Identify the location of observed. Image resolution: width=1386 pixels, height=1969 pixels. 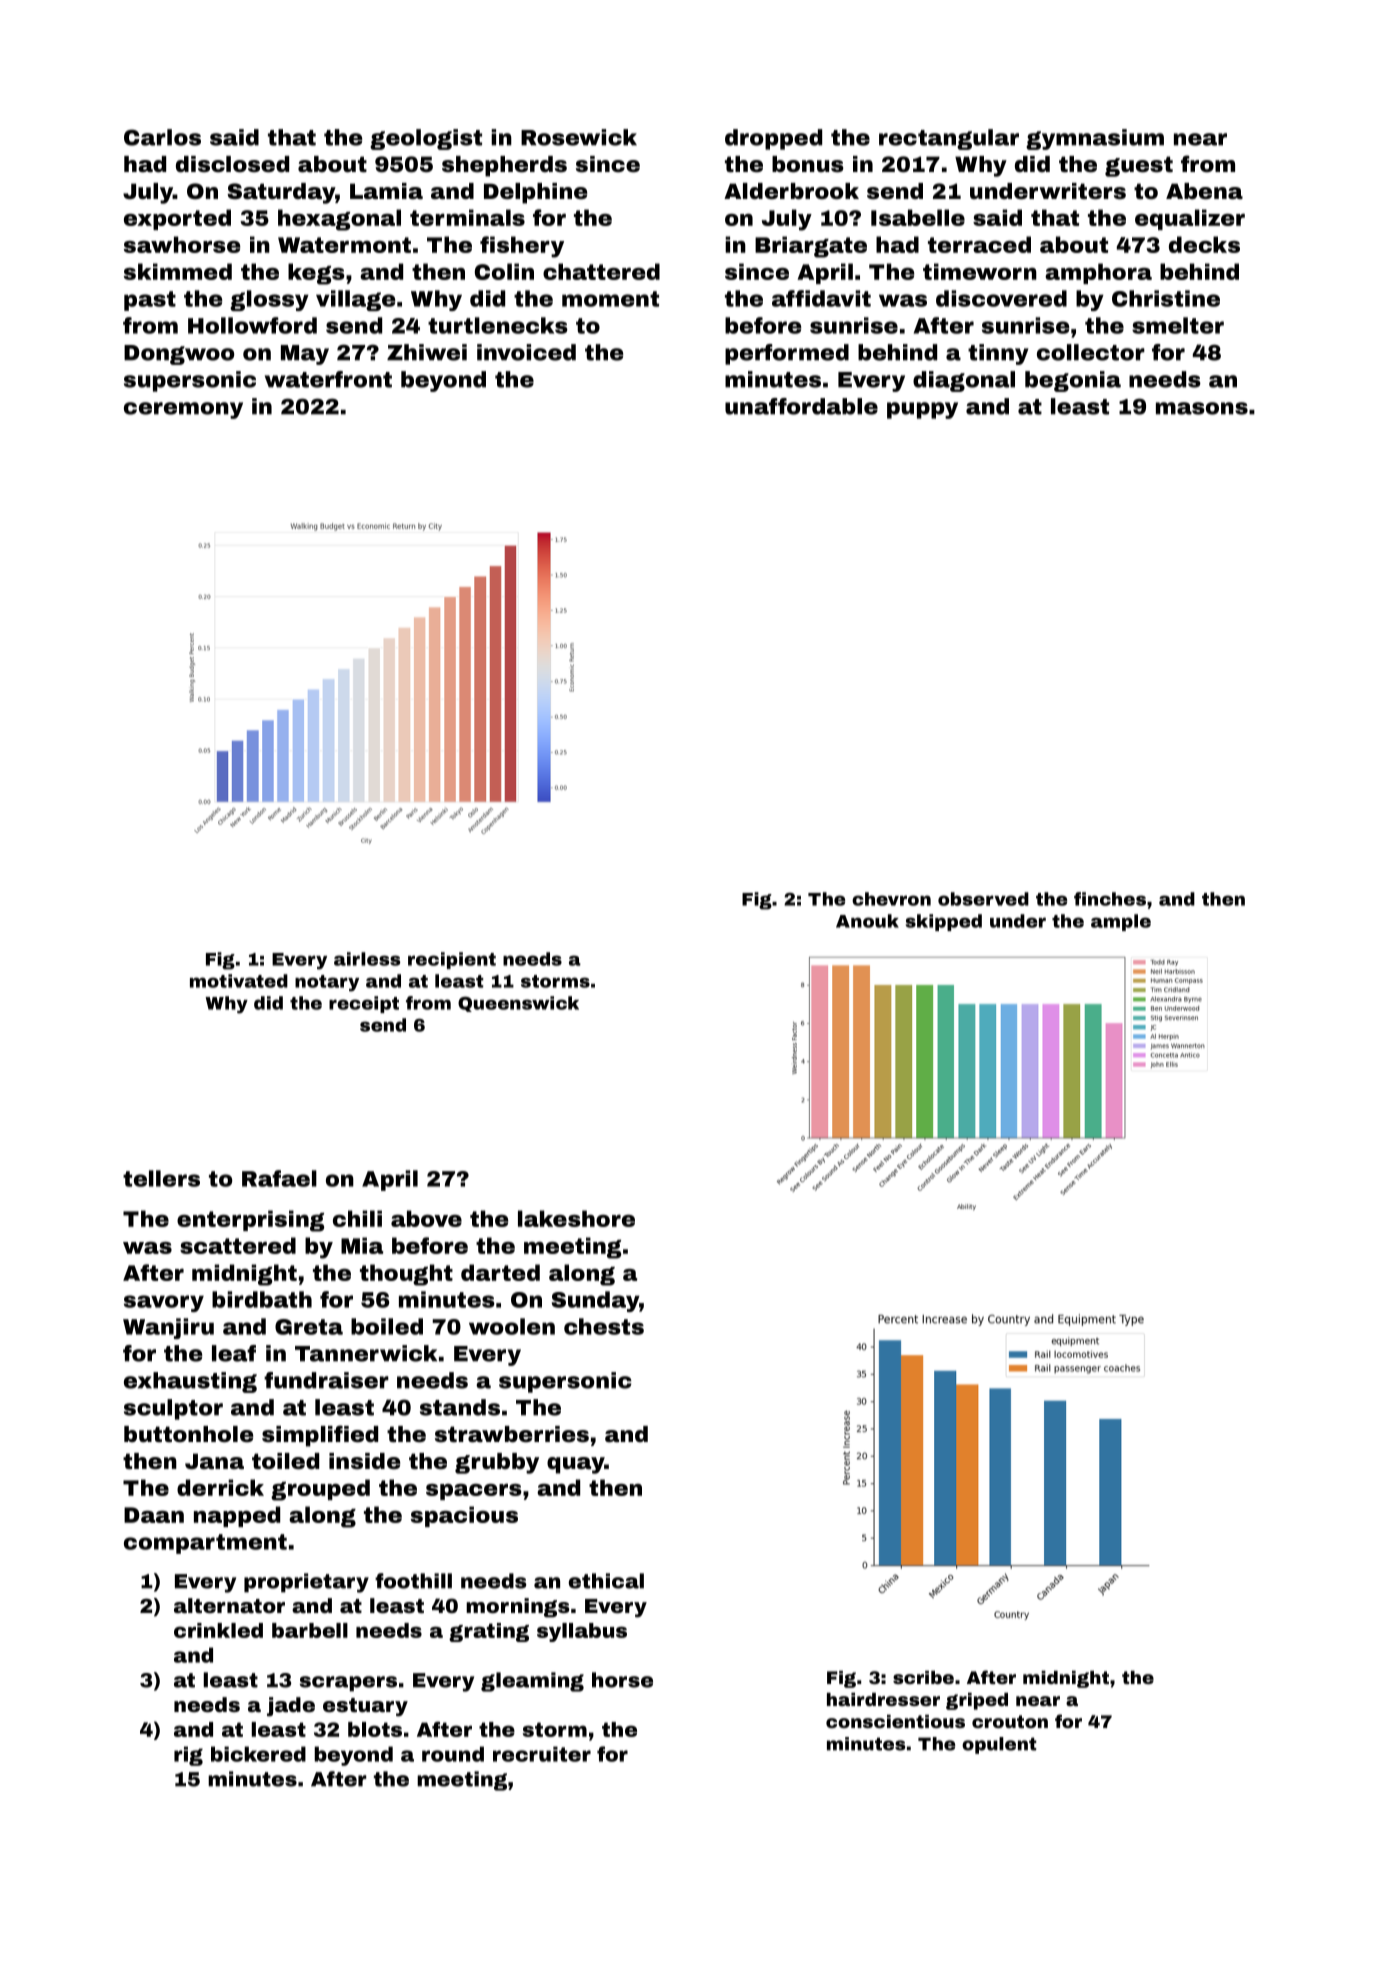
(983, 899).
